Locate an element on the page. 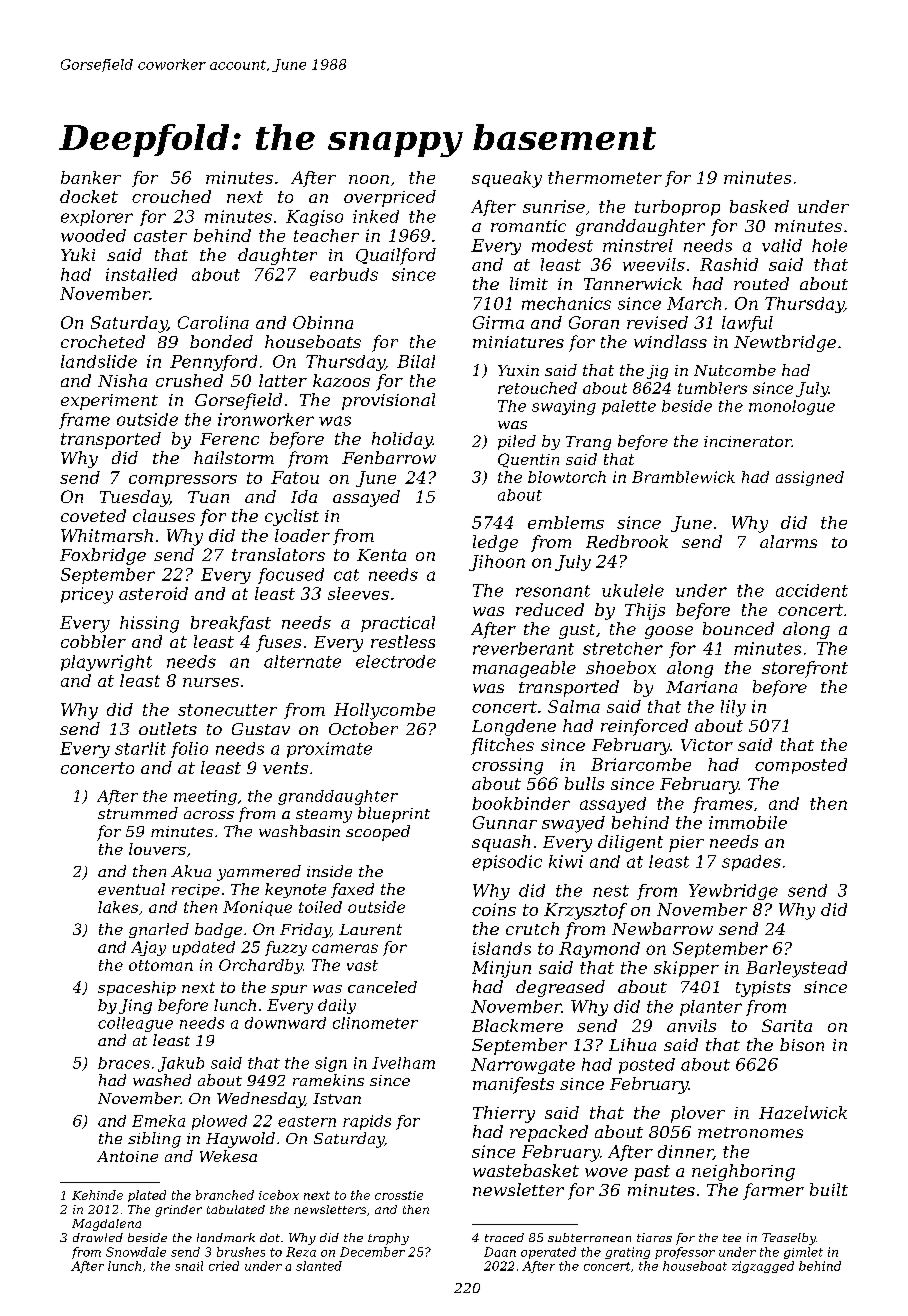 This image has height=1316, width=908. Akua is located at coordinates (191, 871).
